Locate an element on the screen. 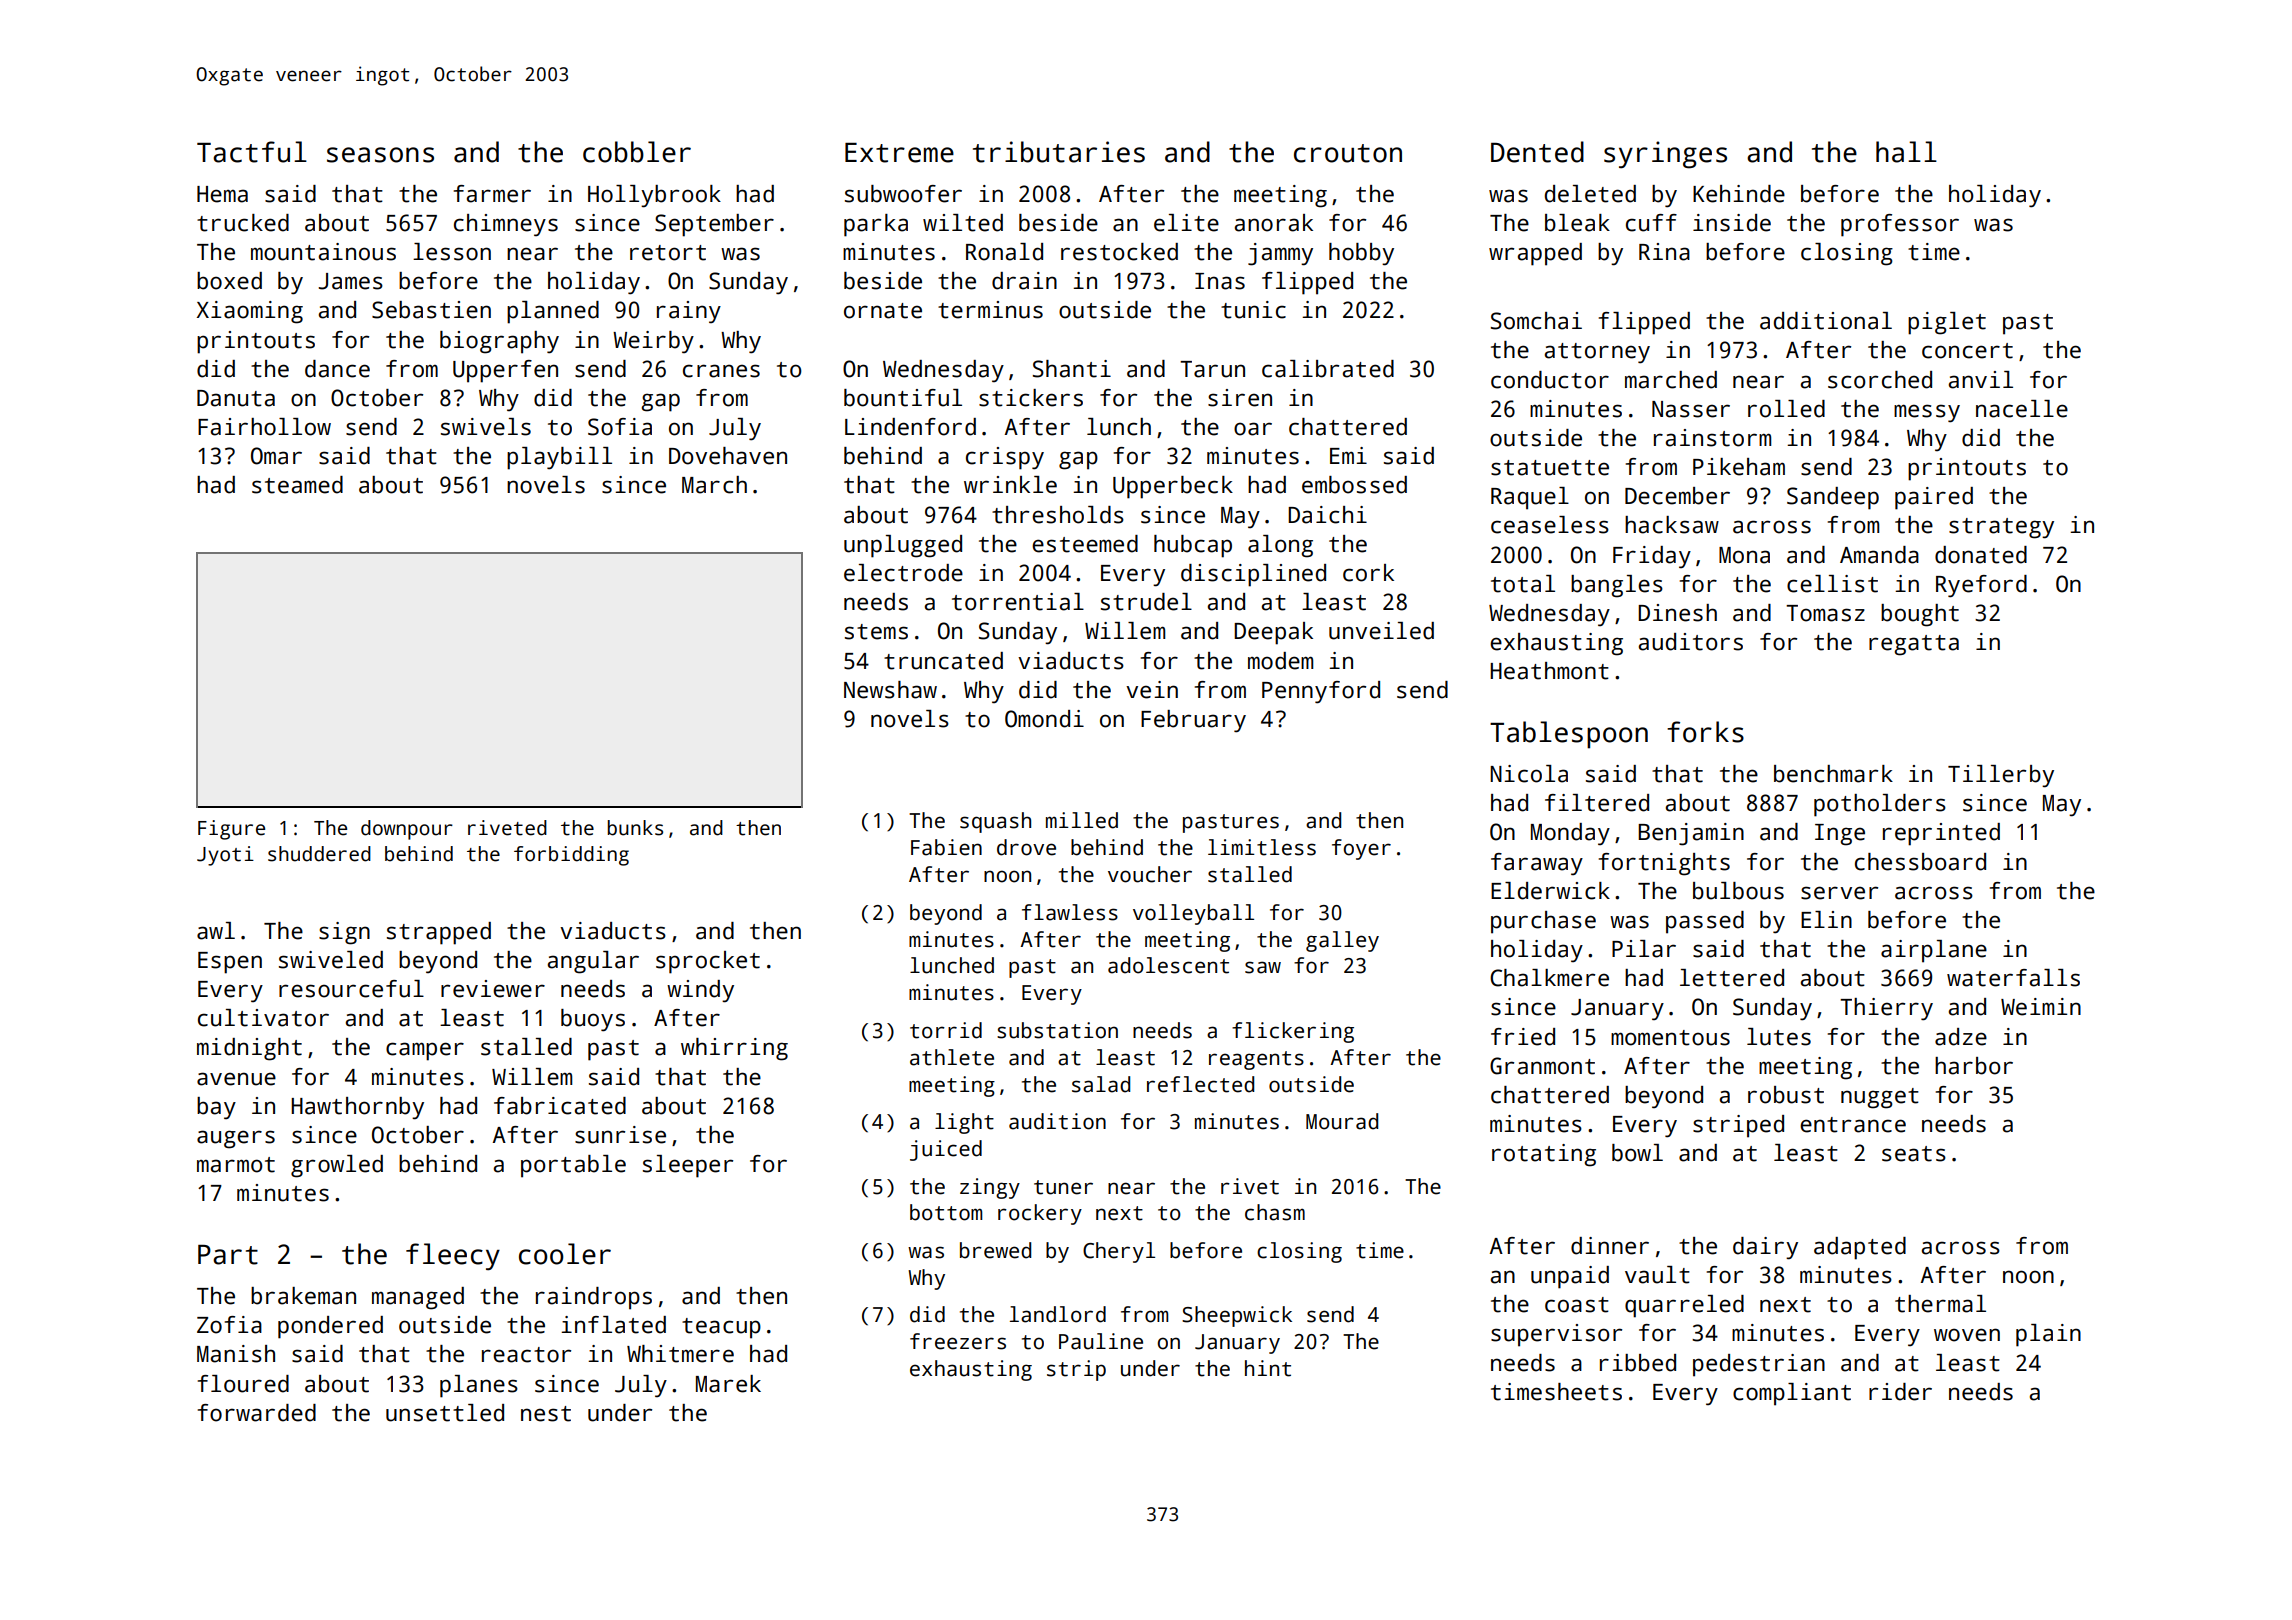  forwarded is located at coordinates (257, 1413).
